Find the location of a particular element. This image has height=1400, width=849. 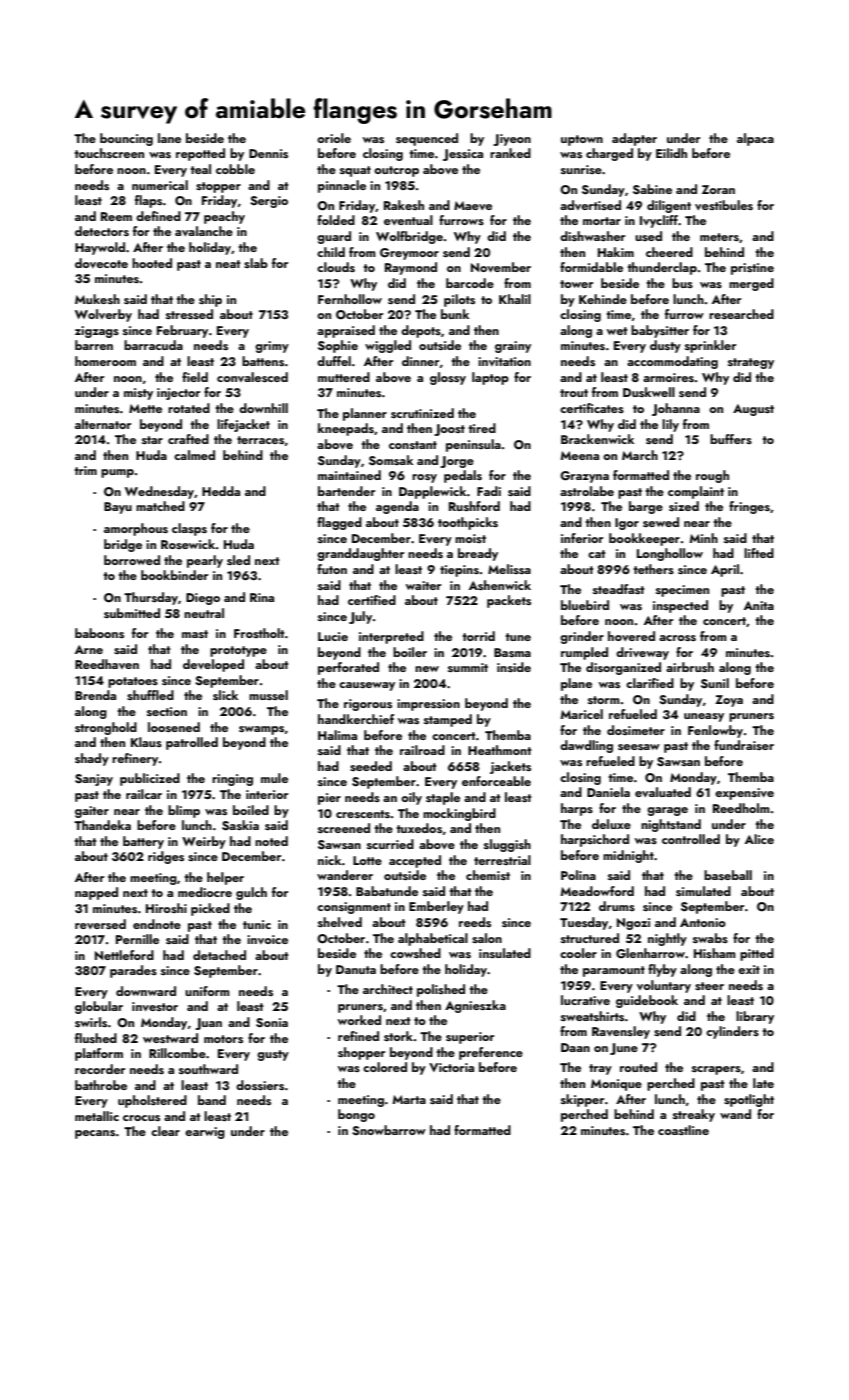

napped is located at coordinates (96, 893).
